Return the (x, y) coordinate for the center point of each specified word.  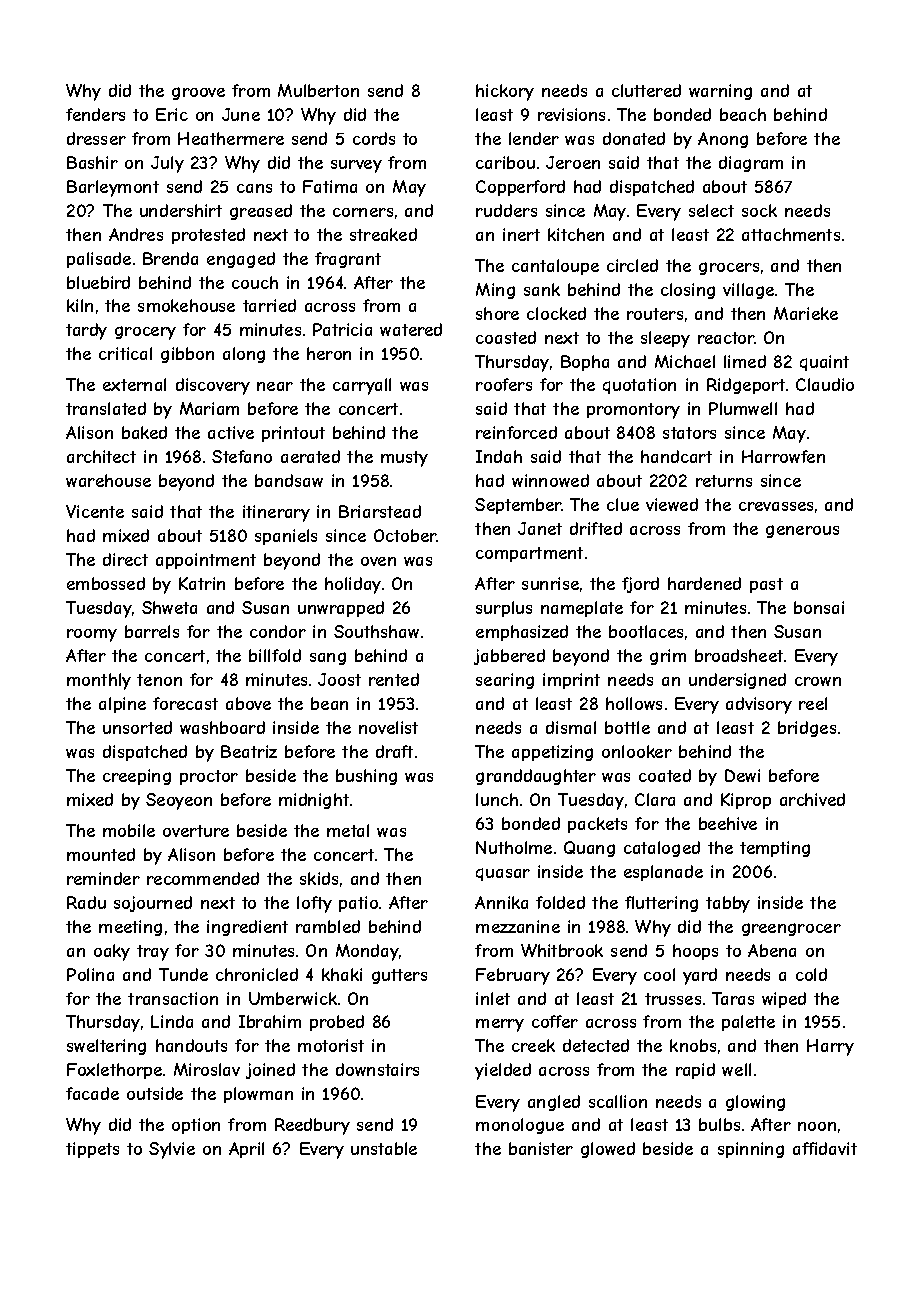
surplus (504, 609)
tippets (92, 1150)
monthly (99, 681)
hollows (634, 703)
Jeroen (573, 162)
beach (743, 114)
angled (554, 1103)
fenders (95, 114)
